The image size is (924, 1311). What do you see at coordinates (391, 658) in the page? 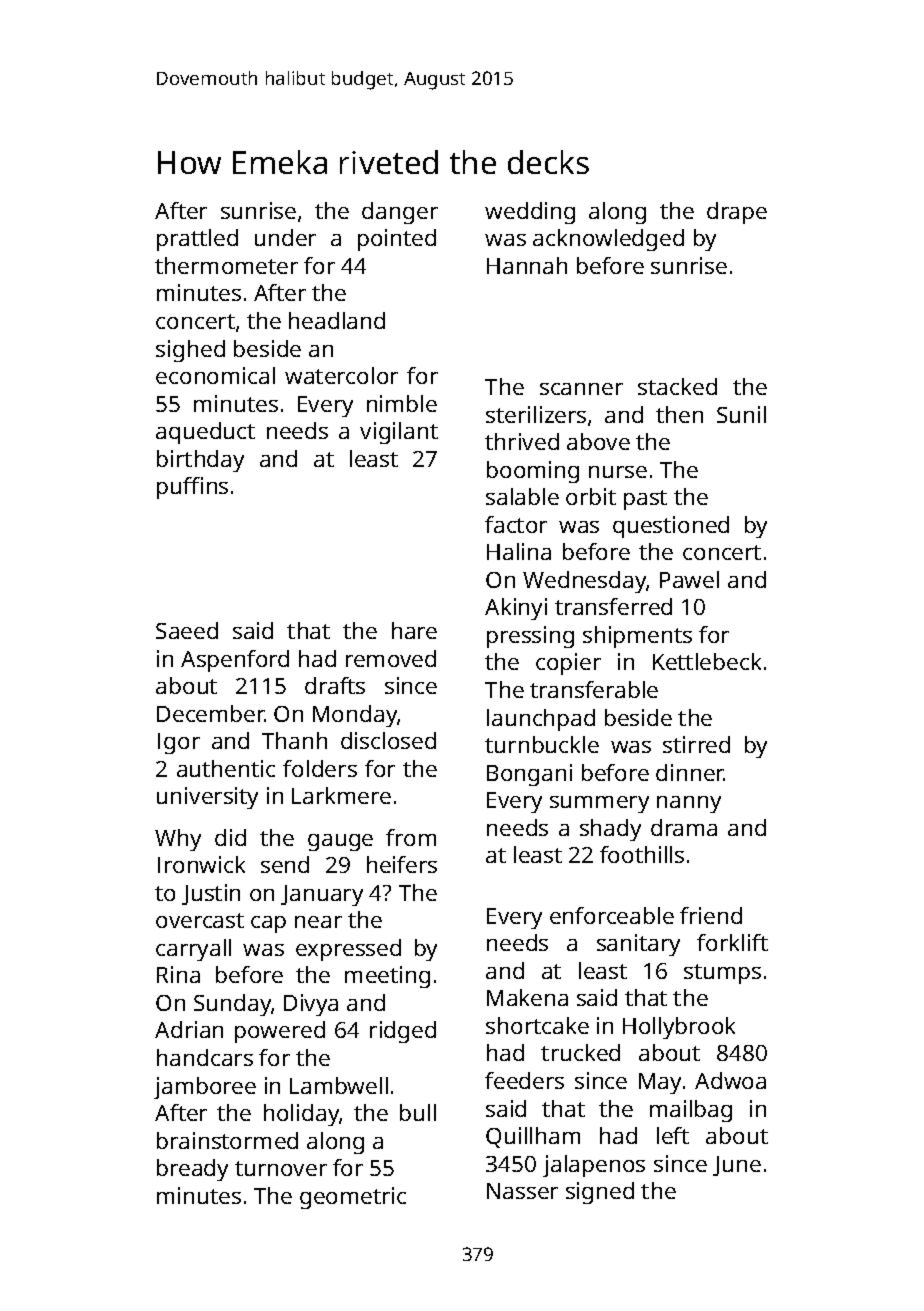
I see `removed` at bounding box center [391, 658].
